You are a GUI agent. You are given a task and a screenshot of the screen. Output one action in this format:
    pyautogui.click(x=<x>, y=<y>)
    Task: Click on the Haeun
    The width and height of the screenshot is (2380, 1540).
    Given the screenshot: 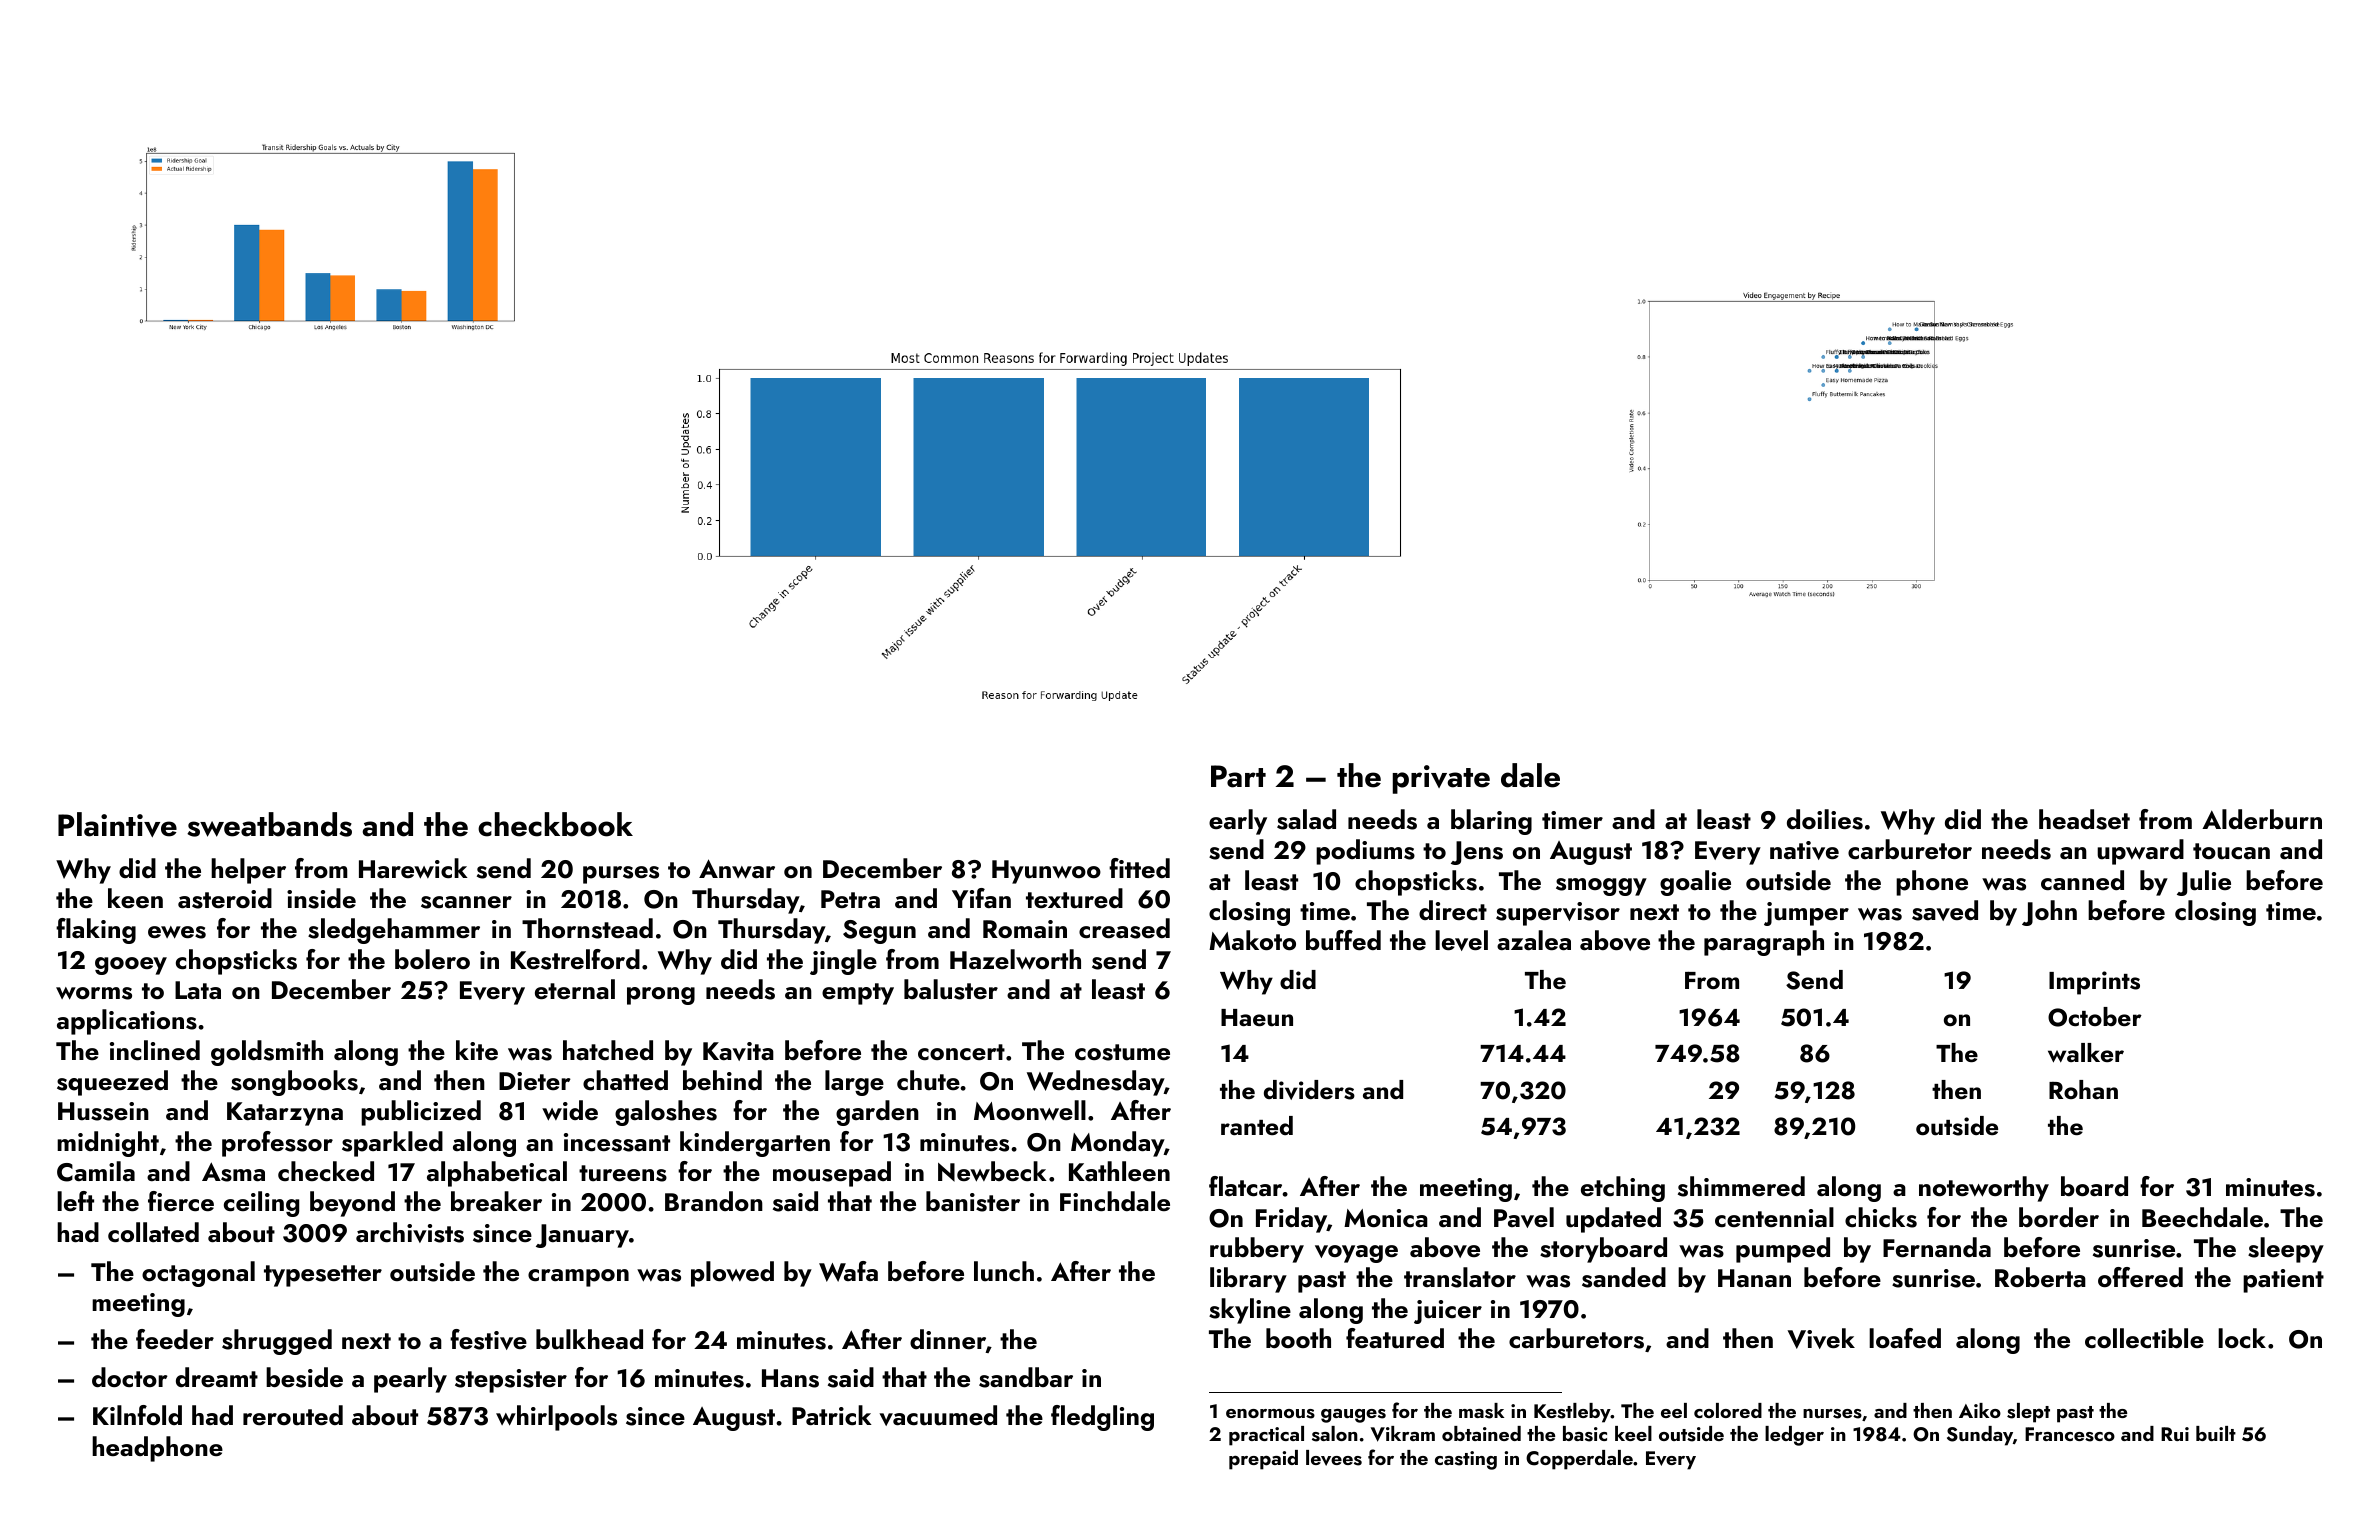 What is the action you would take?
    pyautogui.click(x=1257, y=1018)
